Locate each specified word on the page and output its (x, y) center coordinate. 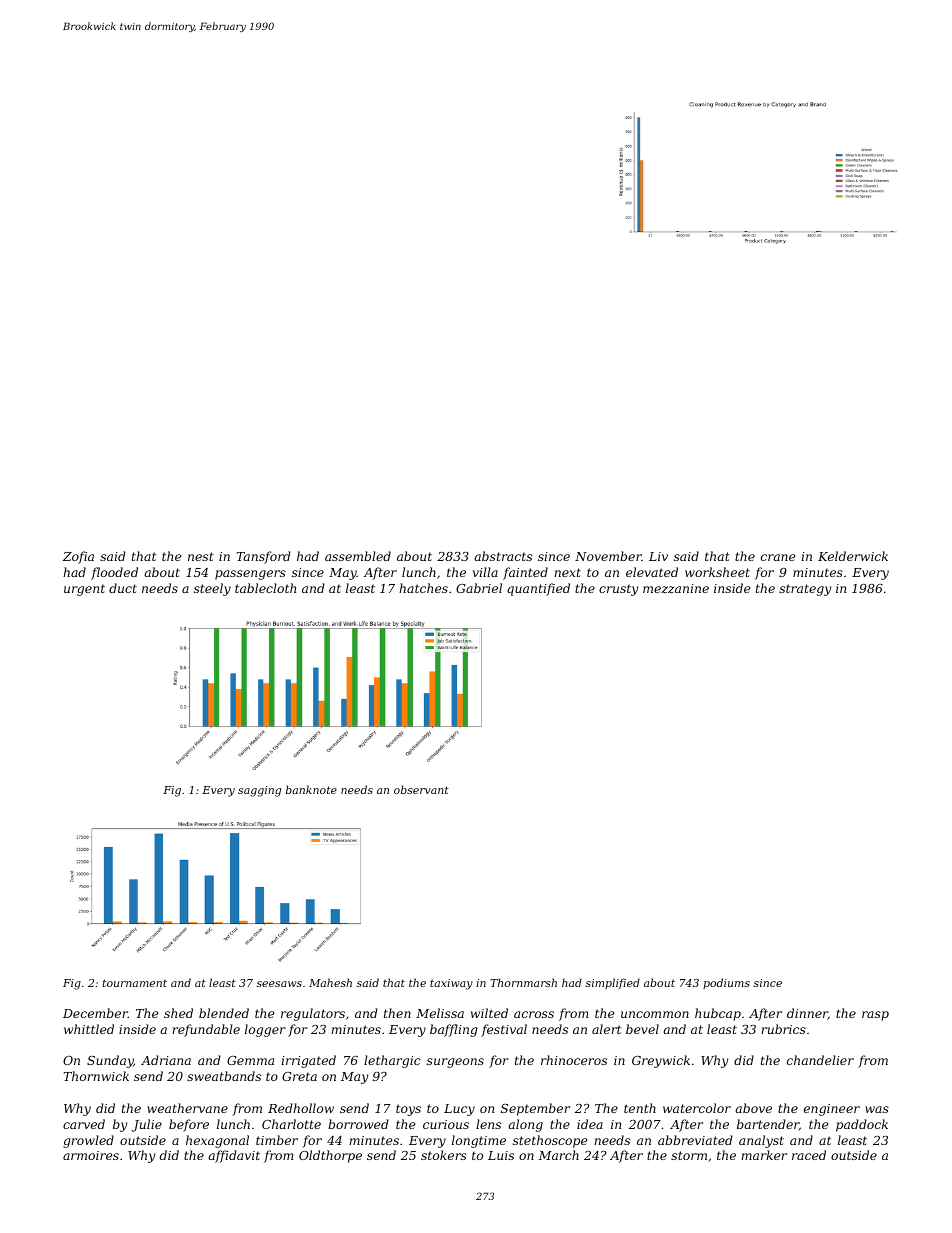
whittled (89, 1029)
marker (764, 1155)
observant (421, 789)
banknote (311, 789)
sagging (259, 791)
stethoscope (550, 1141)
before (189, 1125)
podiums (726, 983)
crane (778, 557)
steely (212, 589)
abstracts (503, 556)
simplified (613, 983)
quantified (538, 589)
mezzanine (676, 589)
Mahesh (330, 982)
